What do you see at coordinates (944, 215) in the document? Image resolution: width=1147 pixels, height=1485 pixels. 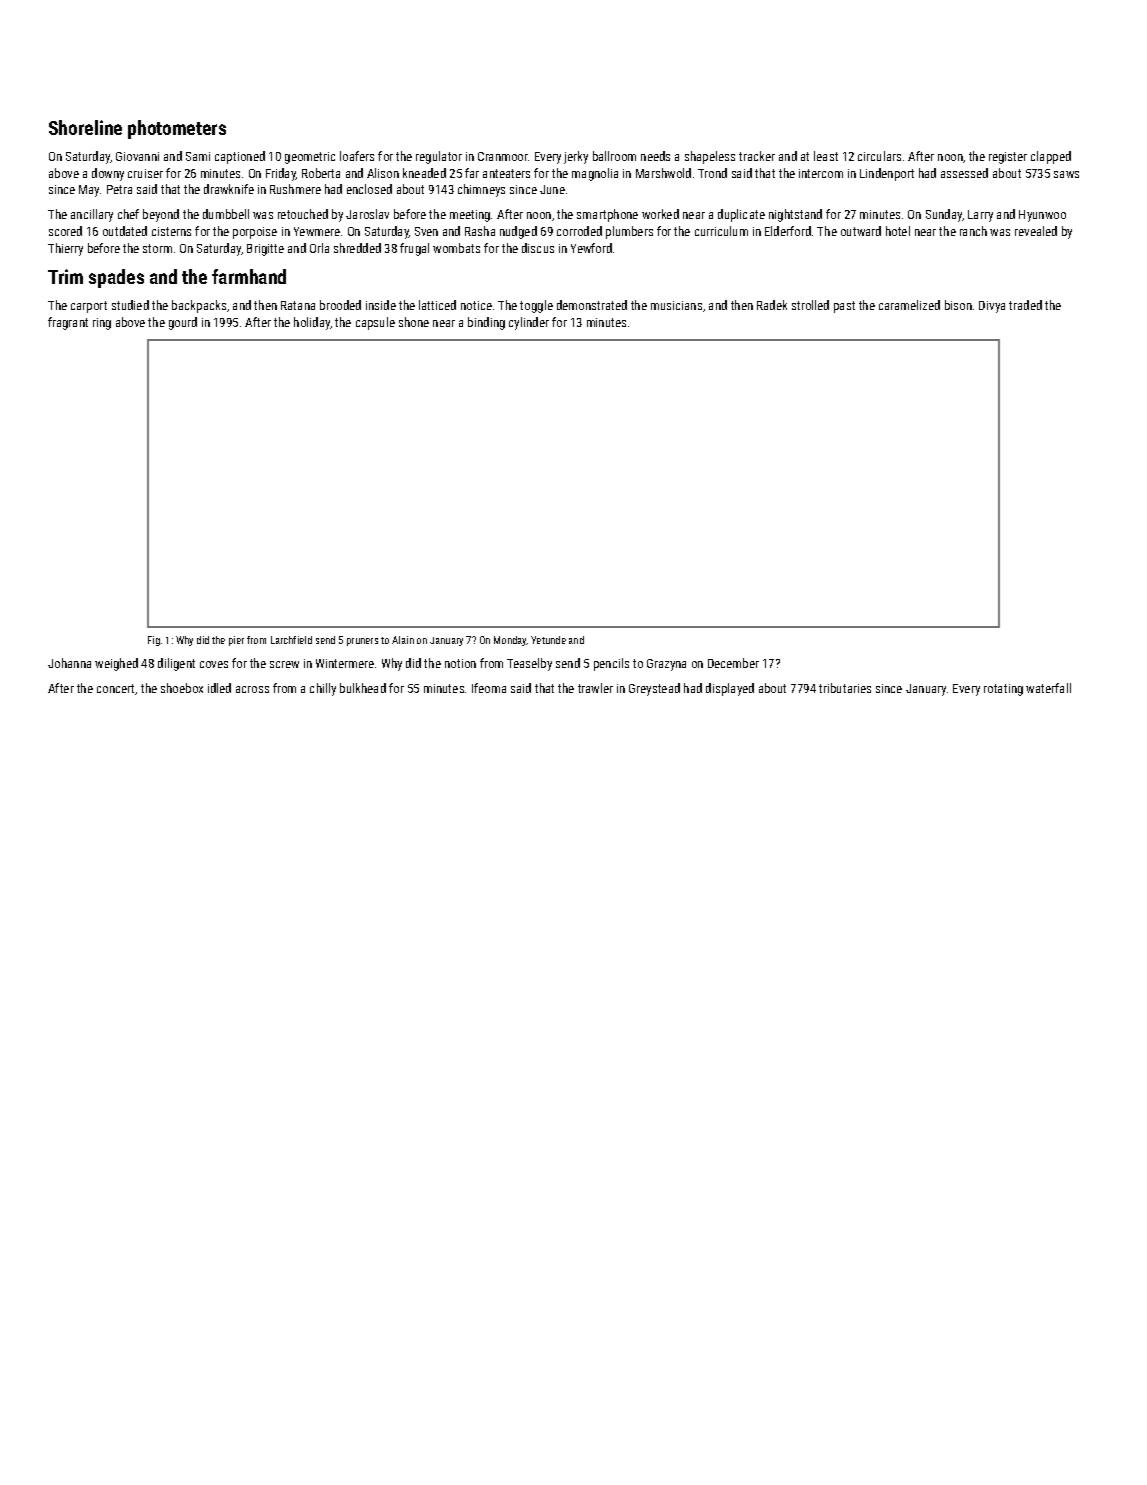 I see `Sunday` at bounding box center [944, 215].
